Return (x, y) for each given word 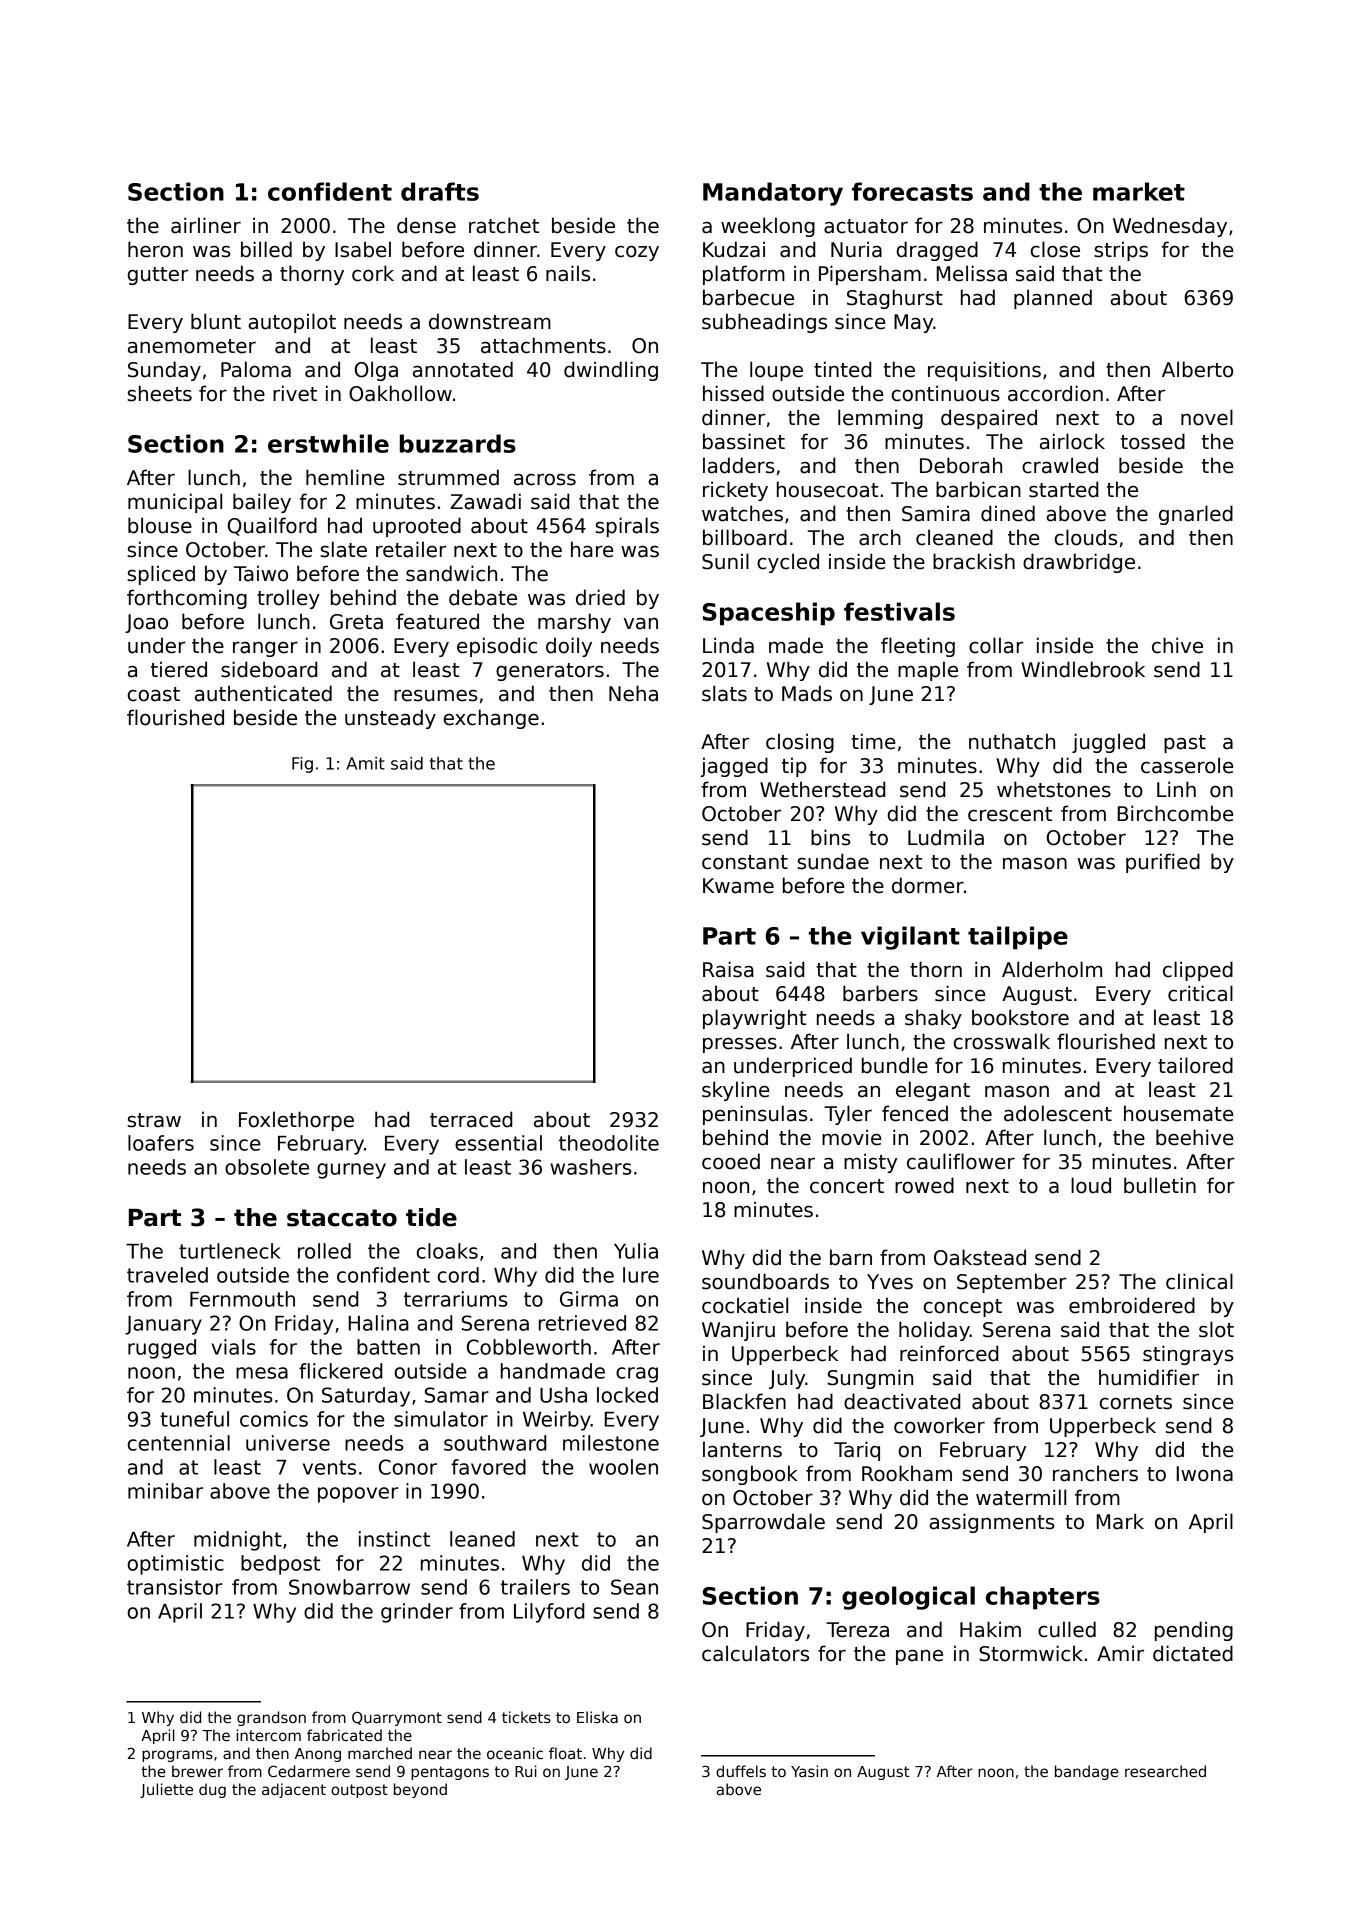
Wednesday (1170, 227)
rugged (162, 1349)
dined (1008, 513)
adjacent (294, 1790)
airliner (206, 225)
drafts (440, 191)
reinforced (949, 1353)
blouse (160, 525)
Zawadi (485, 501)
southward (495, 1443)
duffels (741, 1771)
